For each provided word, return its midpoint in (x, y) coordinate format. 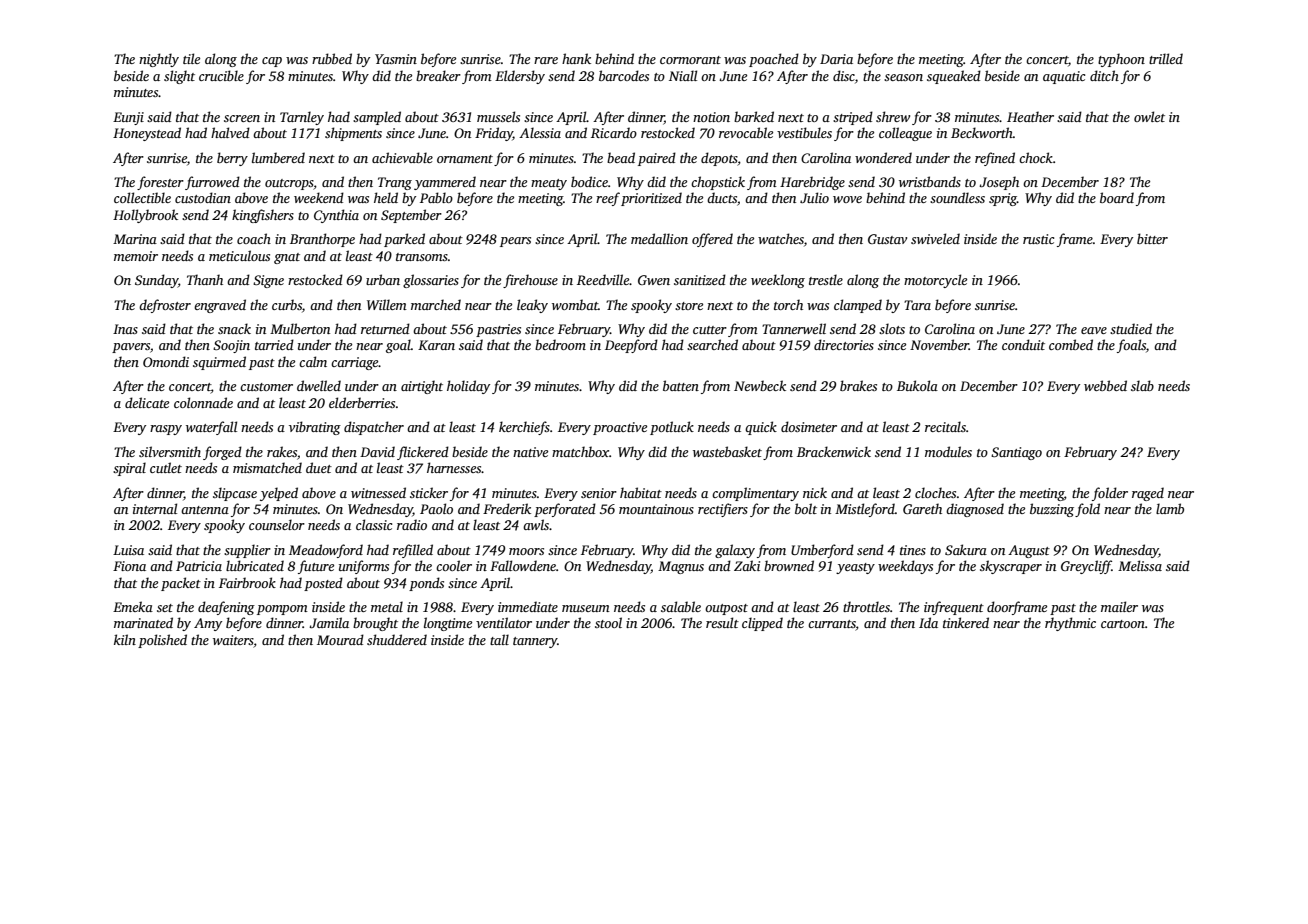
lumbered (278, 157)
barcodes (624, 75)
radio (412, 524)
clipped (762, 624)
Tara (917, 305)
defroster (165, 306)
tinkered (966, 622)
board (1117, 197)
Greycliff (1086, 567)
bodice (589, 181)
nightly (159, 60)
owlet (1149, 116)
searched (712, 344)
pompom (282, 610)
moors (526, 551)
